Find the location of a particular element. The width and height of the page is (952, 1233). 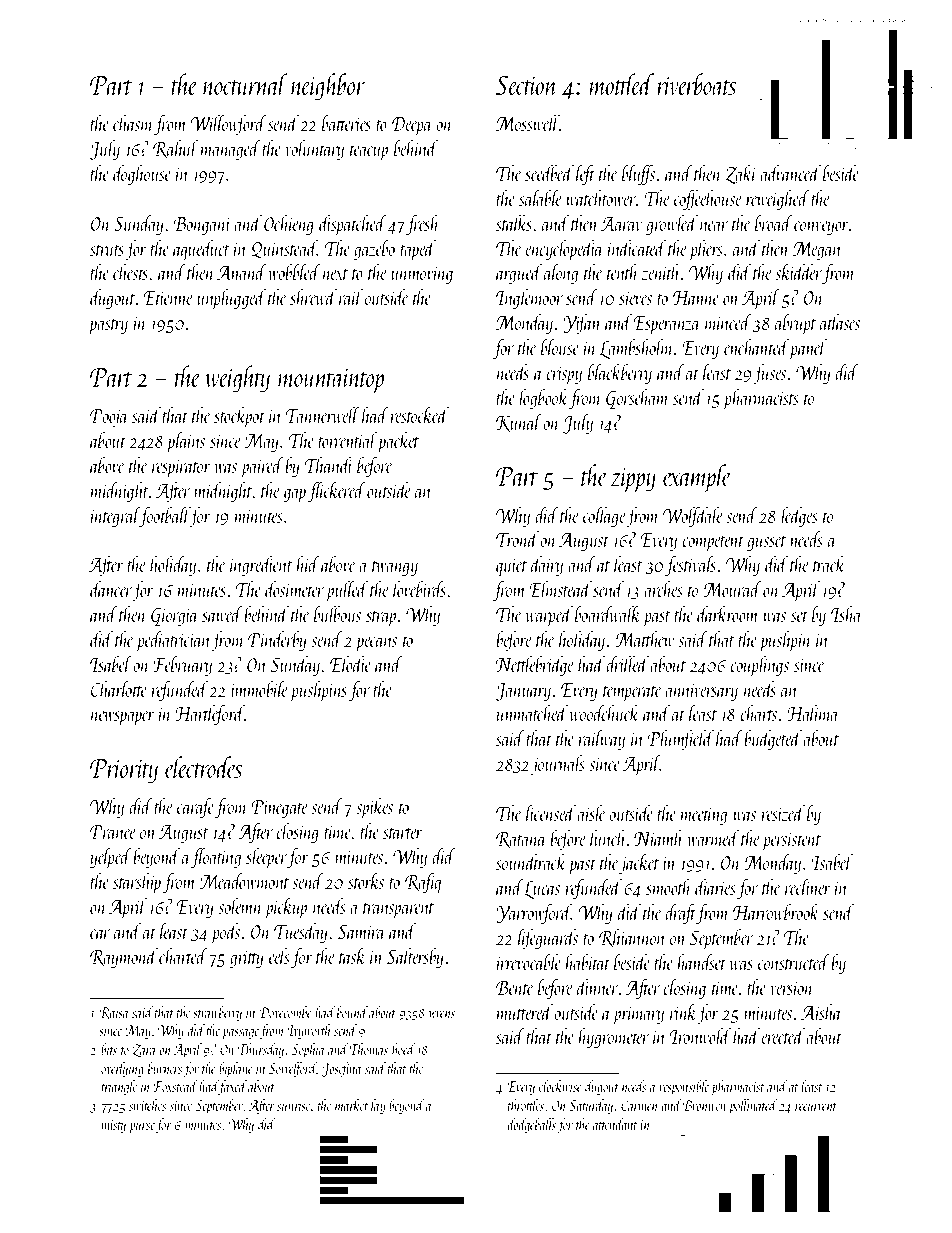

warmed is located at coordinates (713, 838).
